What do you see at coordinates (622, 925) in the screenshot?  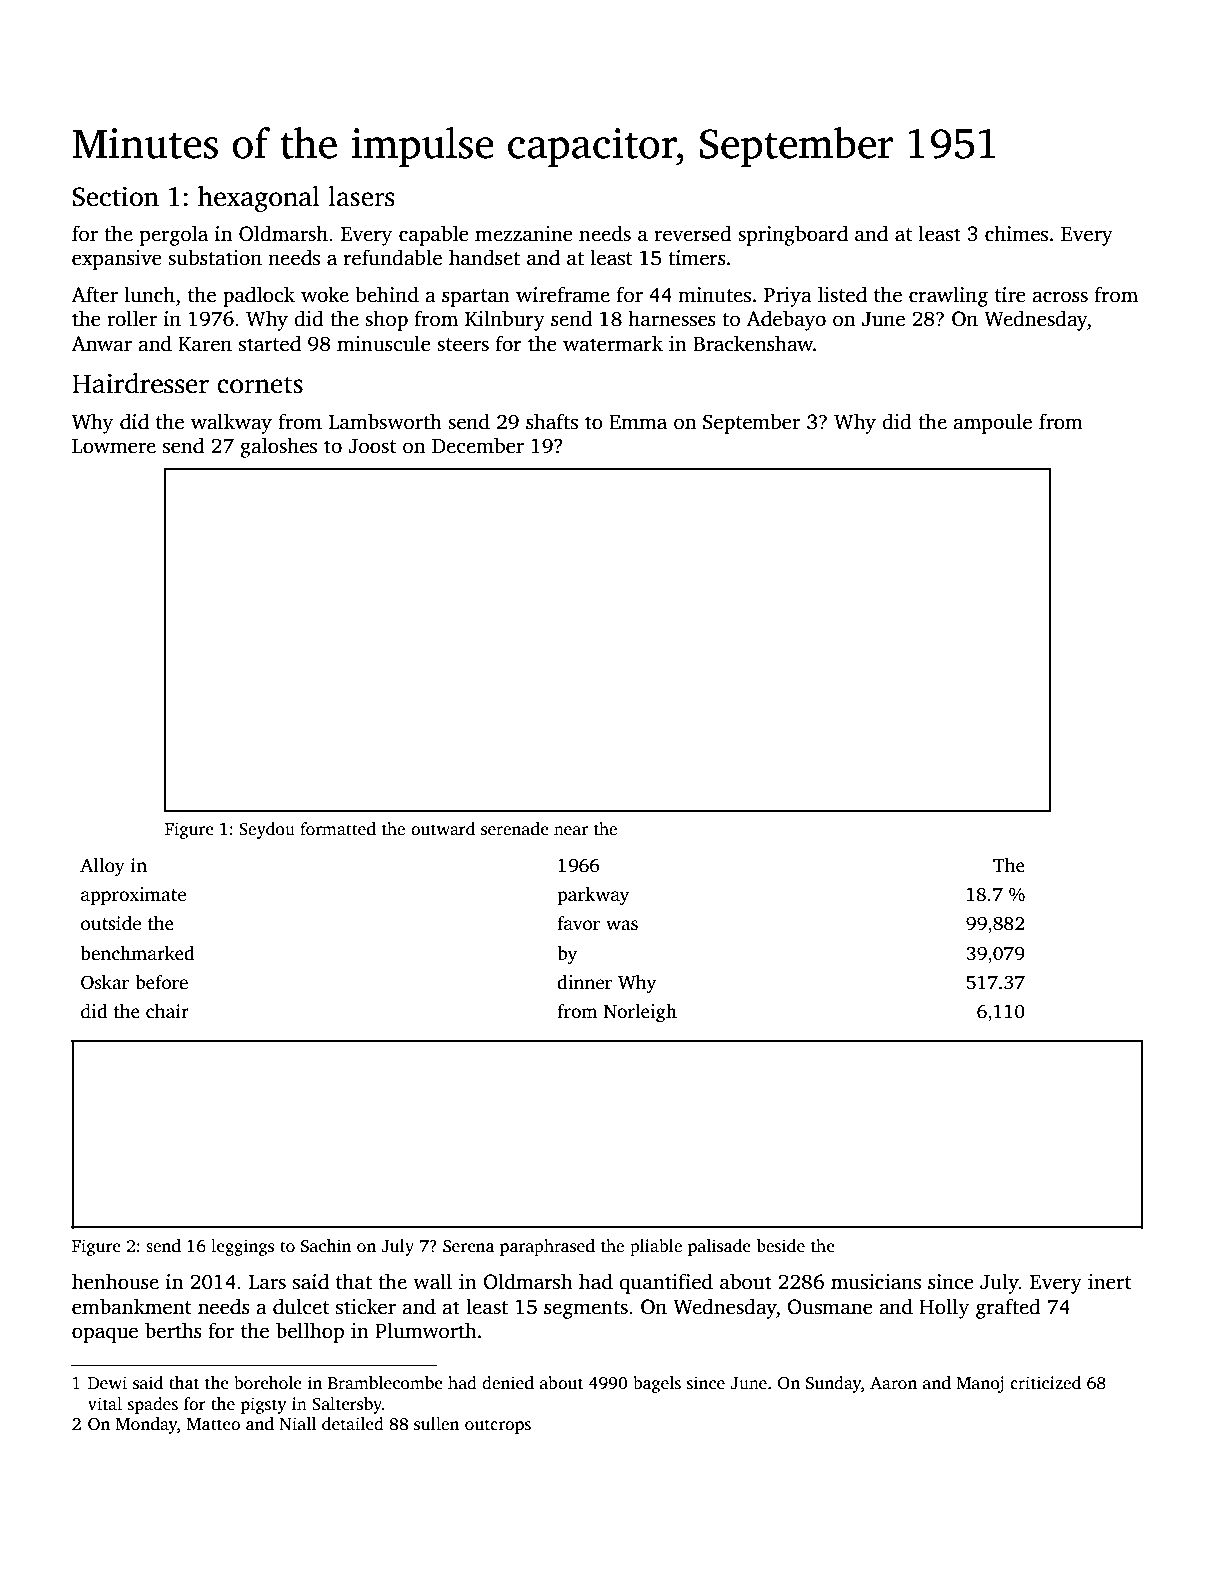 I see `was` at bounding box center [622, 925].
